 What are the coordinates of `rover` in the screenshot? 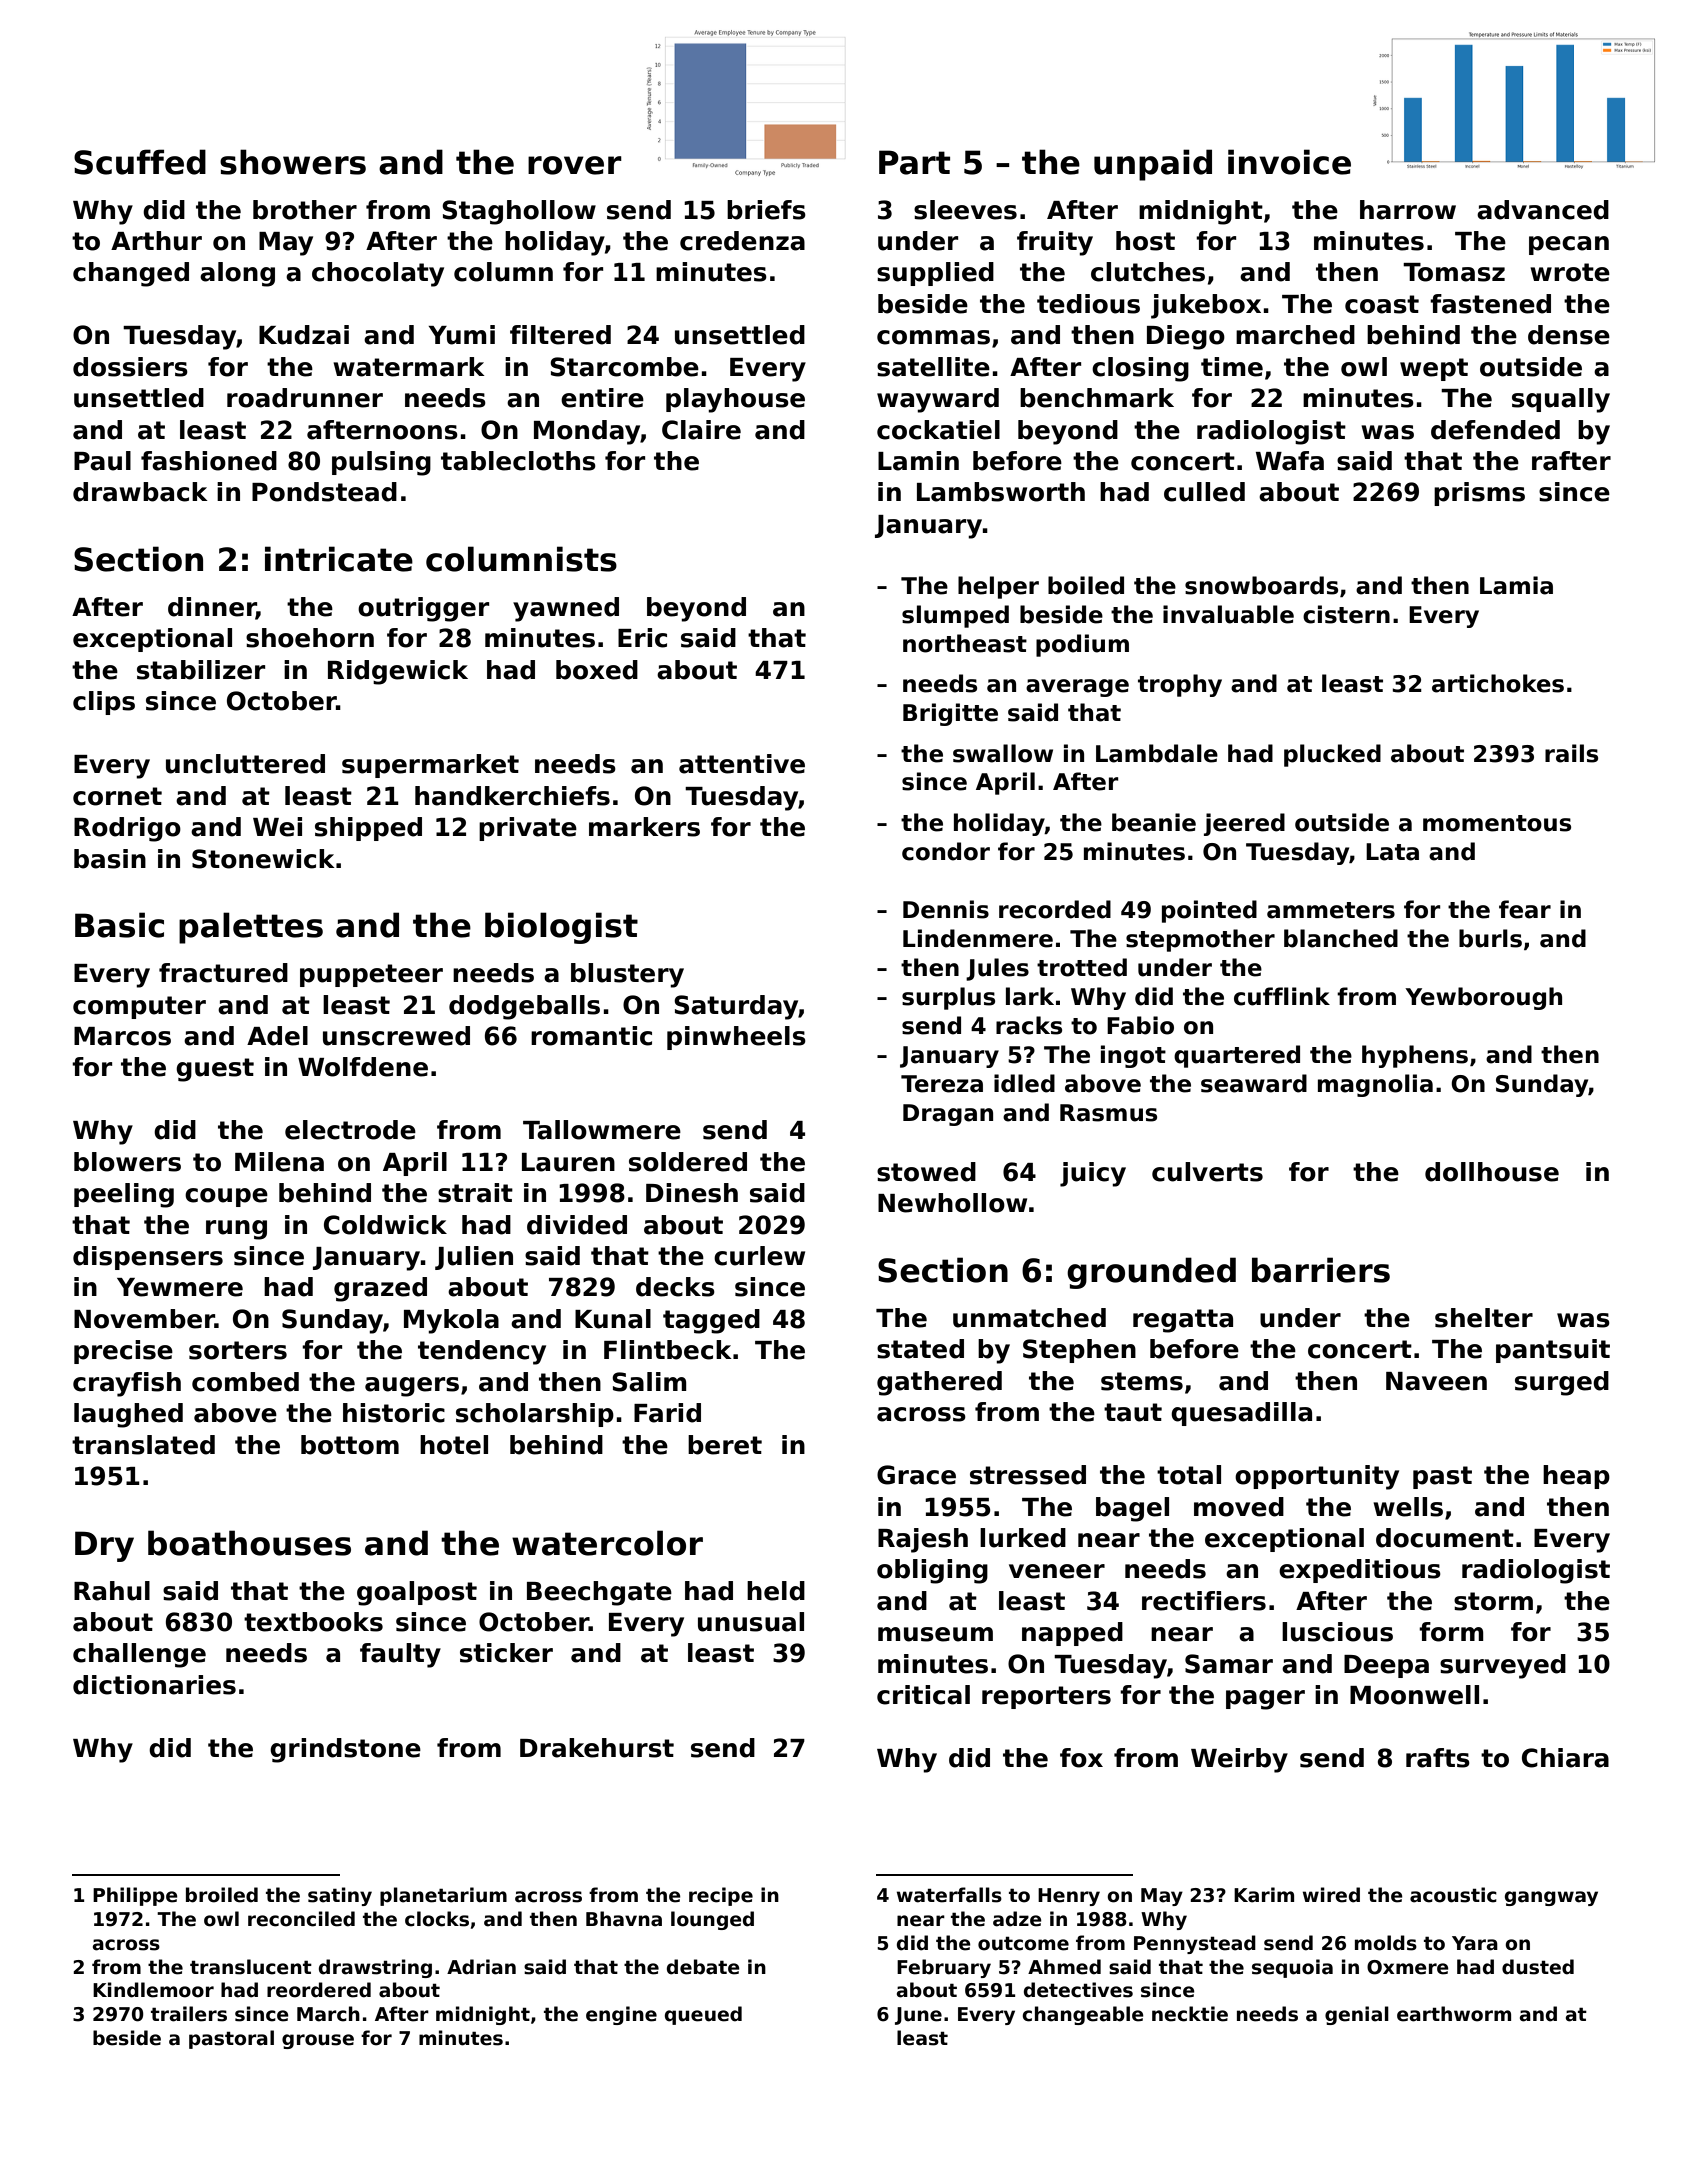 It's located at (575, 165).
